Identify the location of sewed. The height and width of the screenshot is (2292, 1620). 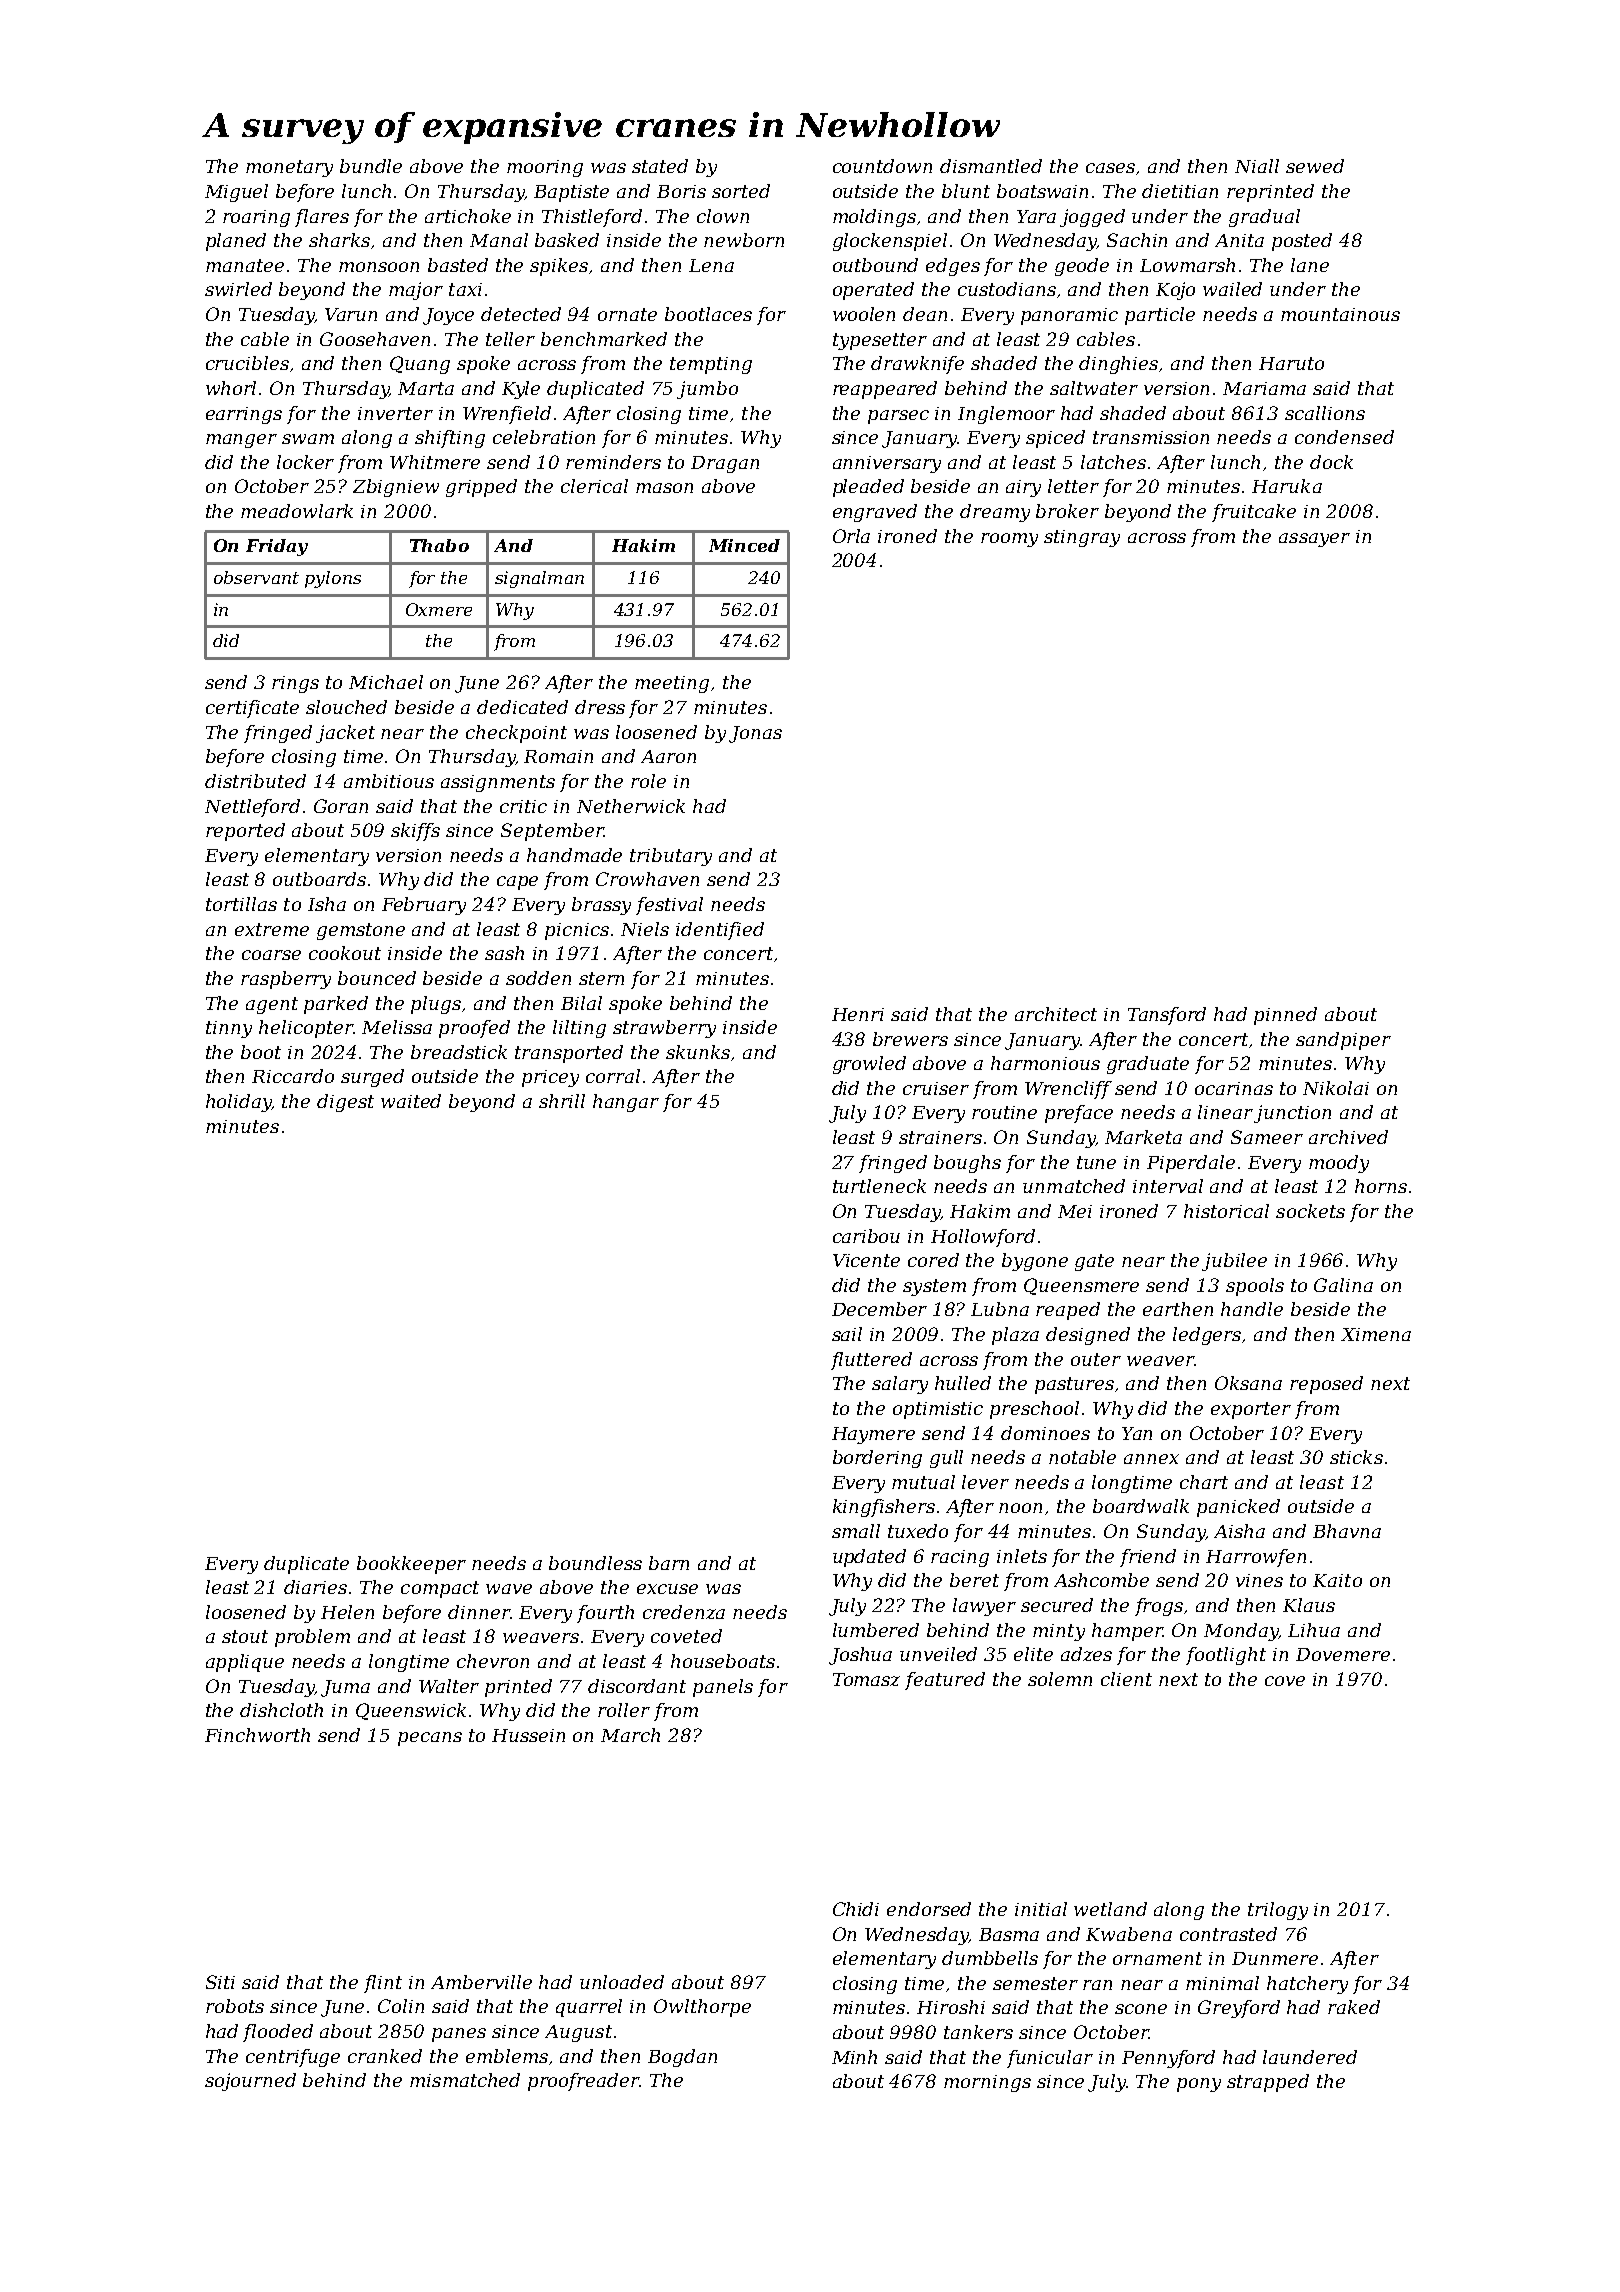
(1315, 166).
